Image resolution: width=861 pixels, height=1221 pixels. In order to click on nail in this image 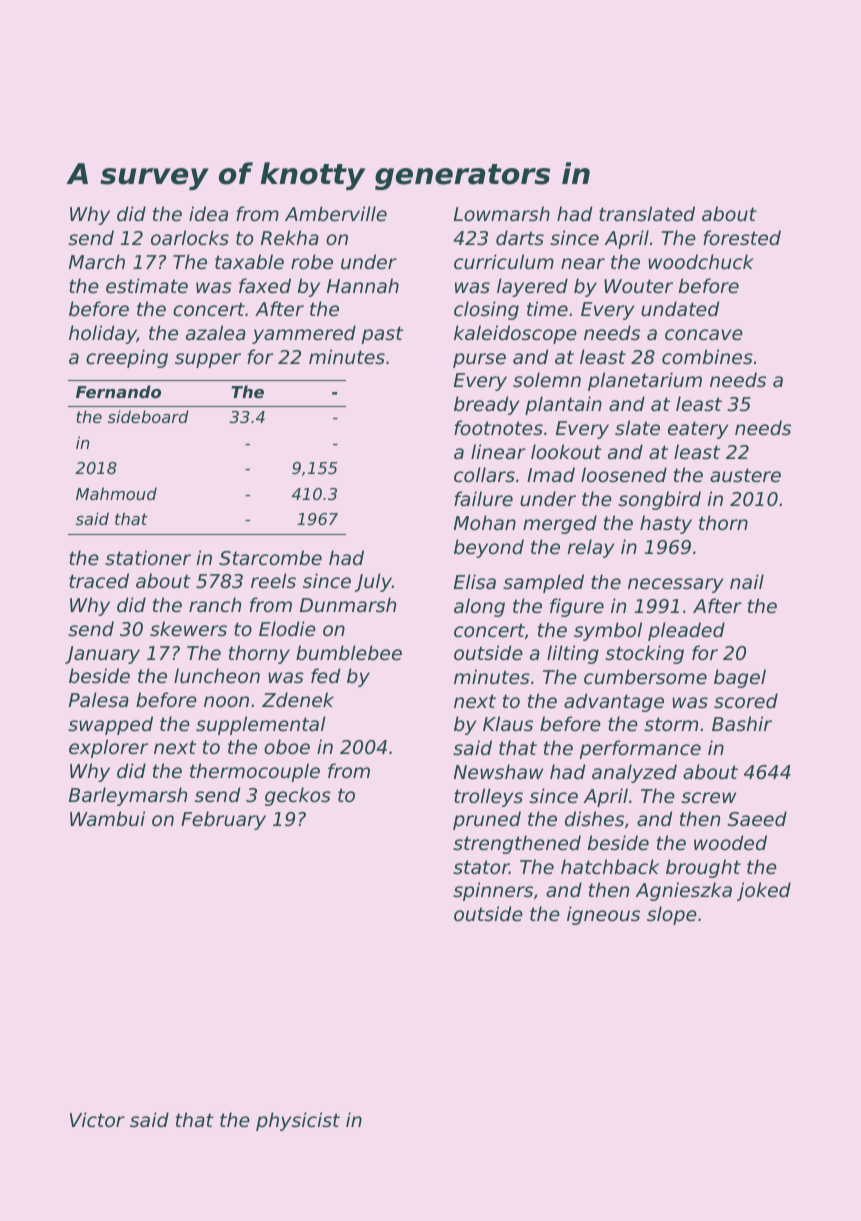, I will do `click(747, 581)`.
